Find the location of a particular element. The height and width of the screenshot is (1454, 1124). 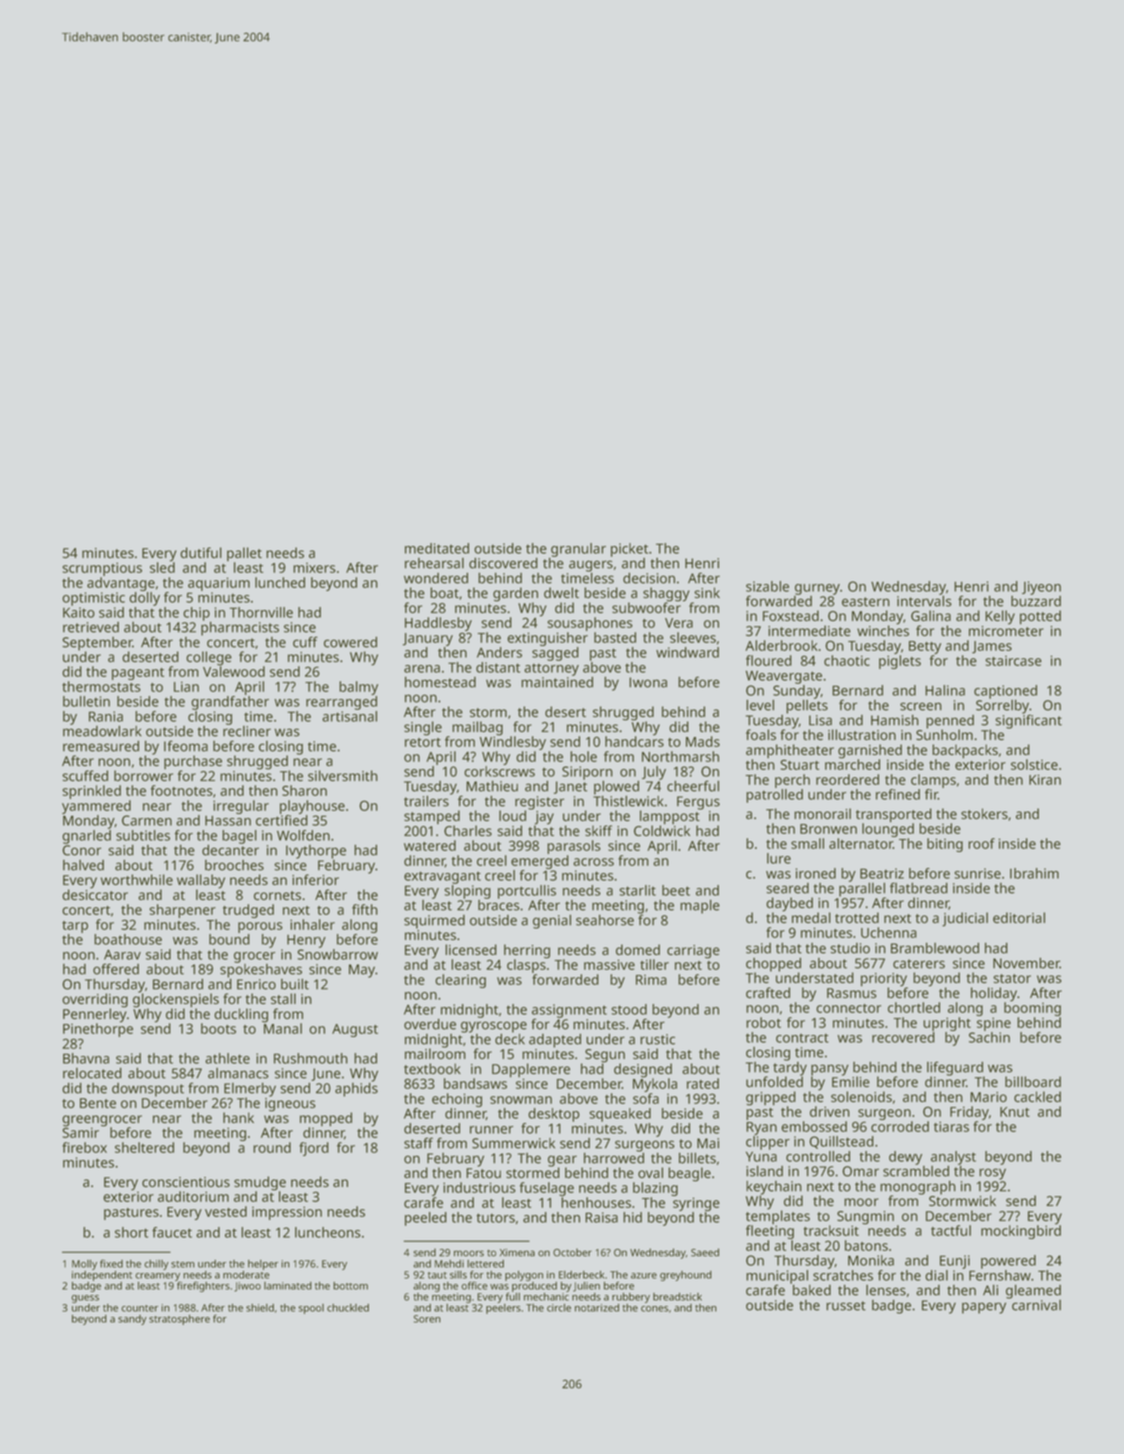

judicial is located at coordinates (965, 919).
